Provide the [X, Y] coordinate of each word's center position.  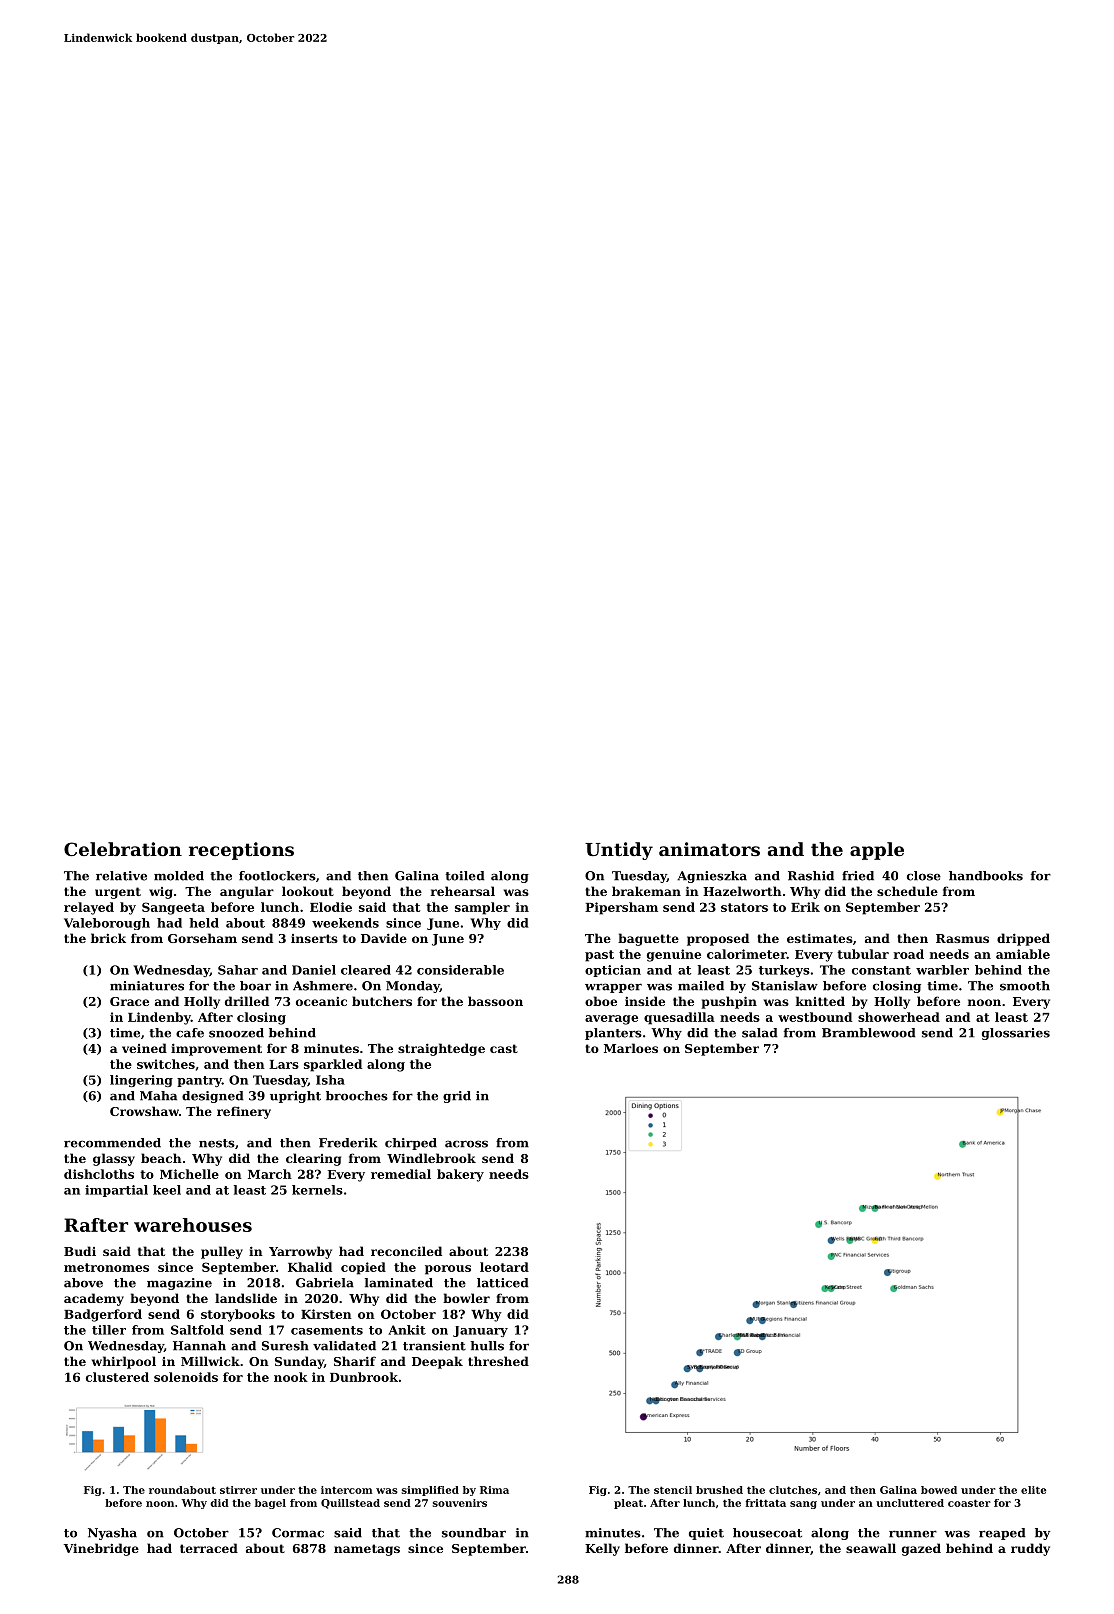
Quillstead [350, 1504]
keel [167, 1190]
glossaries [1016, 1034]
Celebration [123, 849]
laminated [399, 1283]
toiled [464, 876]
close [924, 876]
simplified [430, 1491]
